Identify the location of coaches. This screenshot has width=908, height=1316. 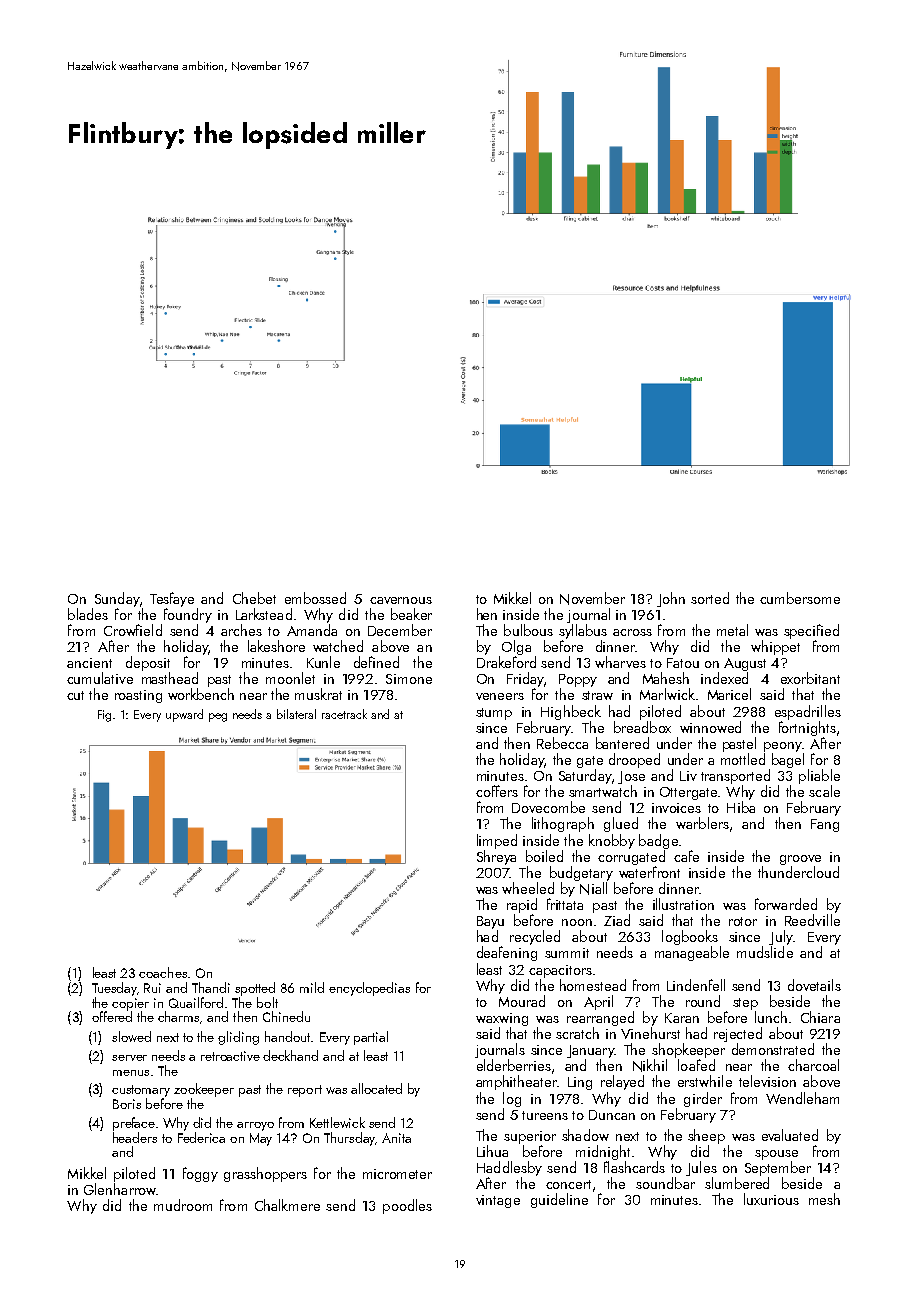
(163, 972).
